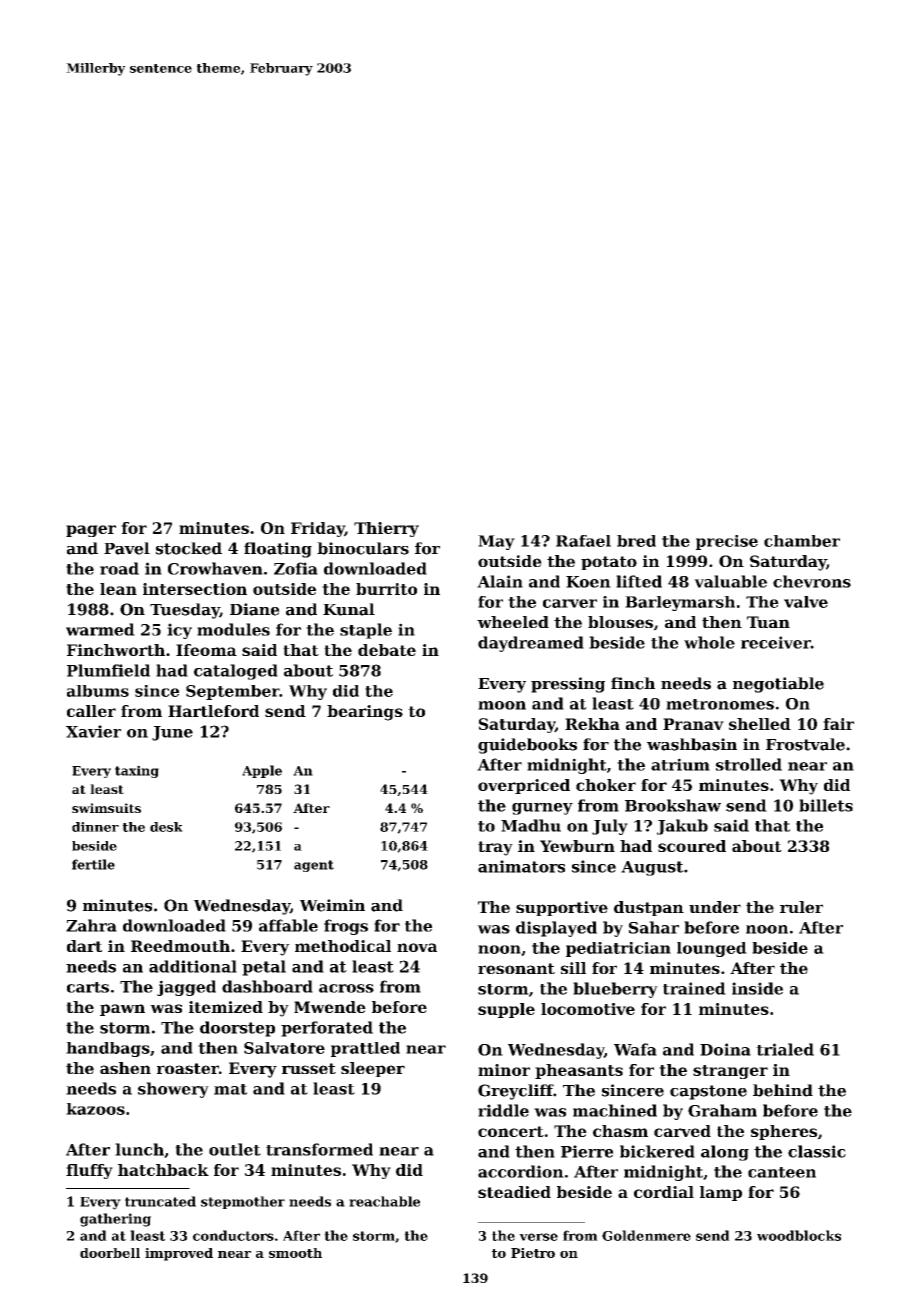 This image has width=924, height=1308. What do you see at coordinates (179, 1254) in the image?
I see `improved` at bounding box center [179, 1254].
